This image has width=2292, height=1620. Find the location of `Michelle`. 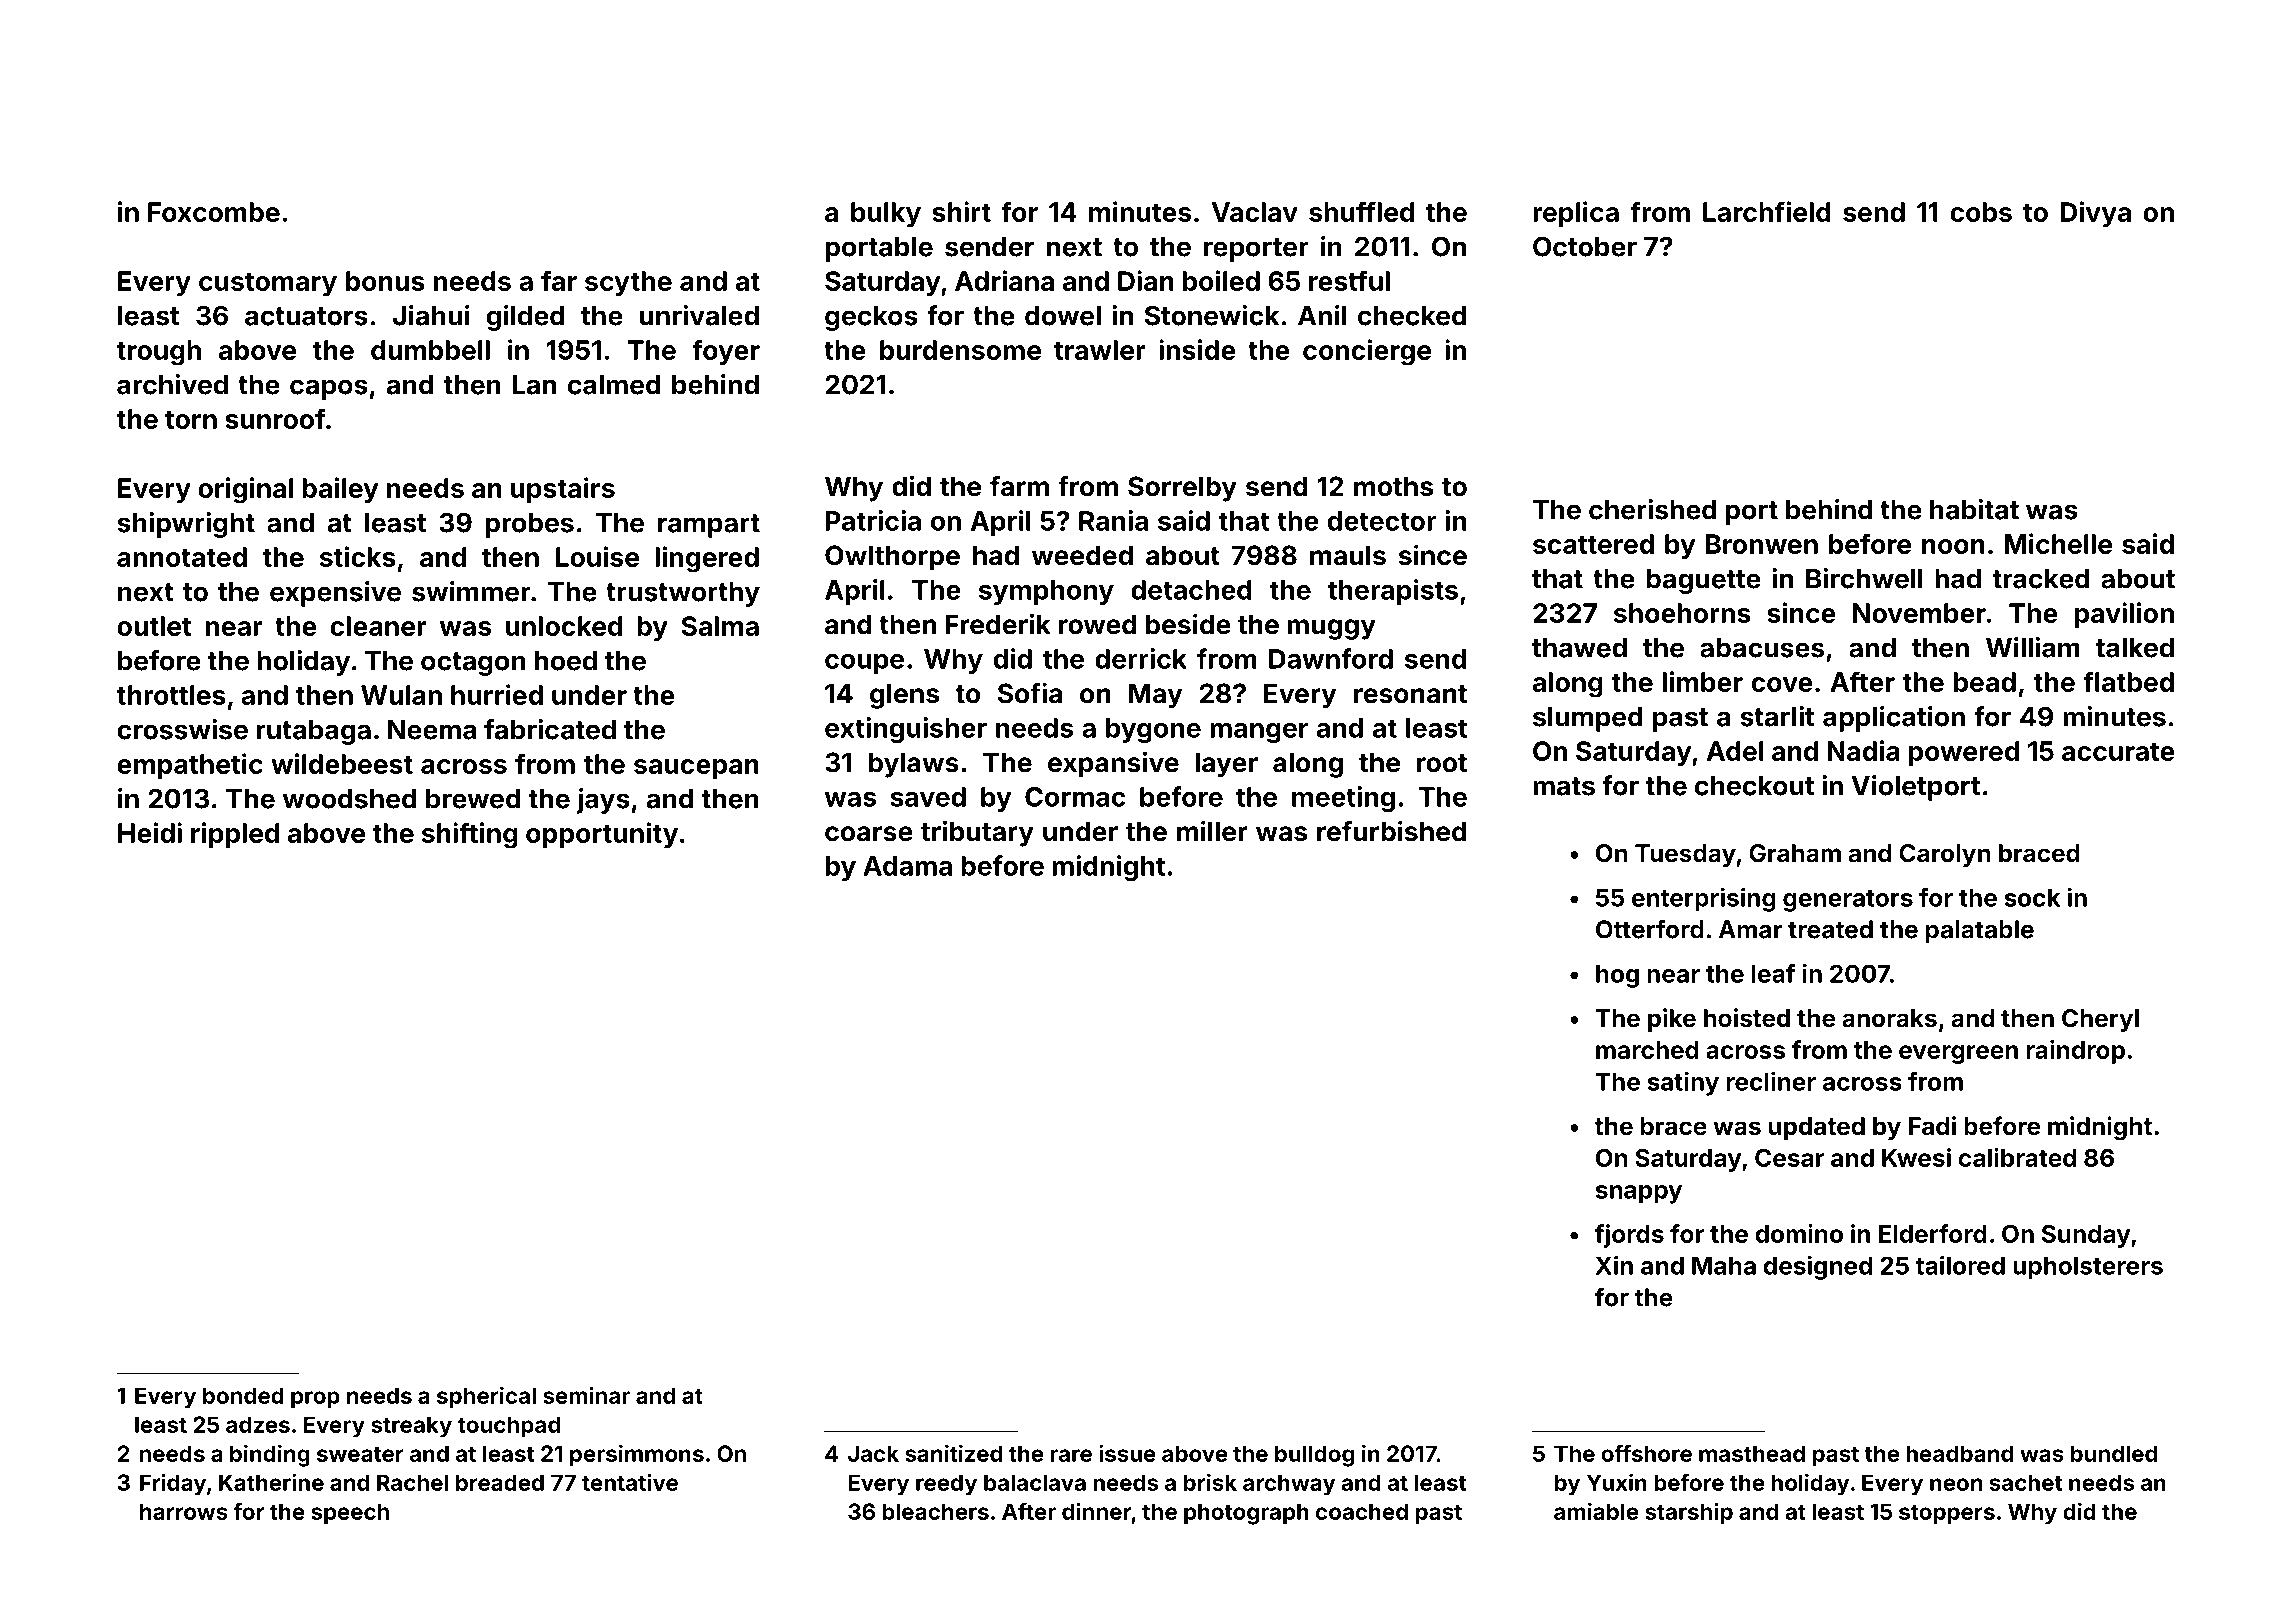

Michelle is located at coordinates (2058, 543).
